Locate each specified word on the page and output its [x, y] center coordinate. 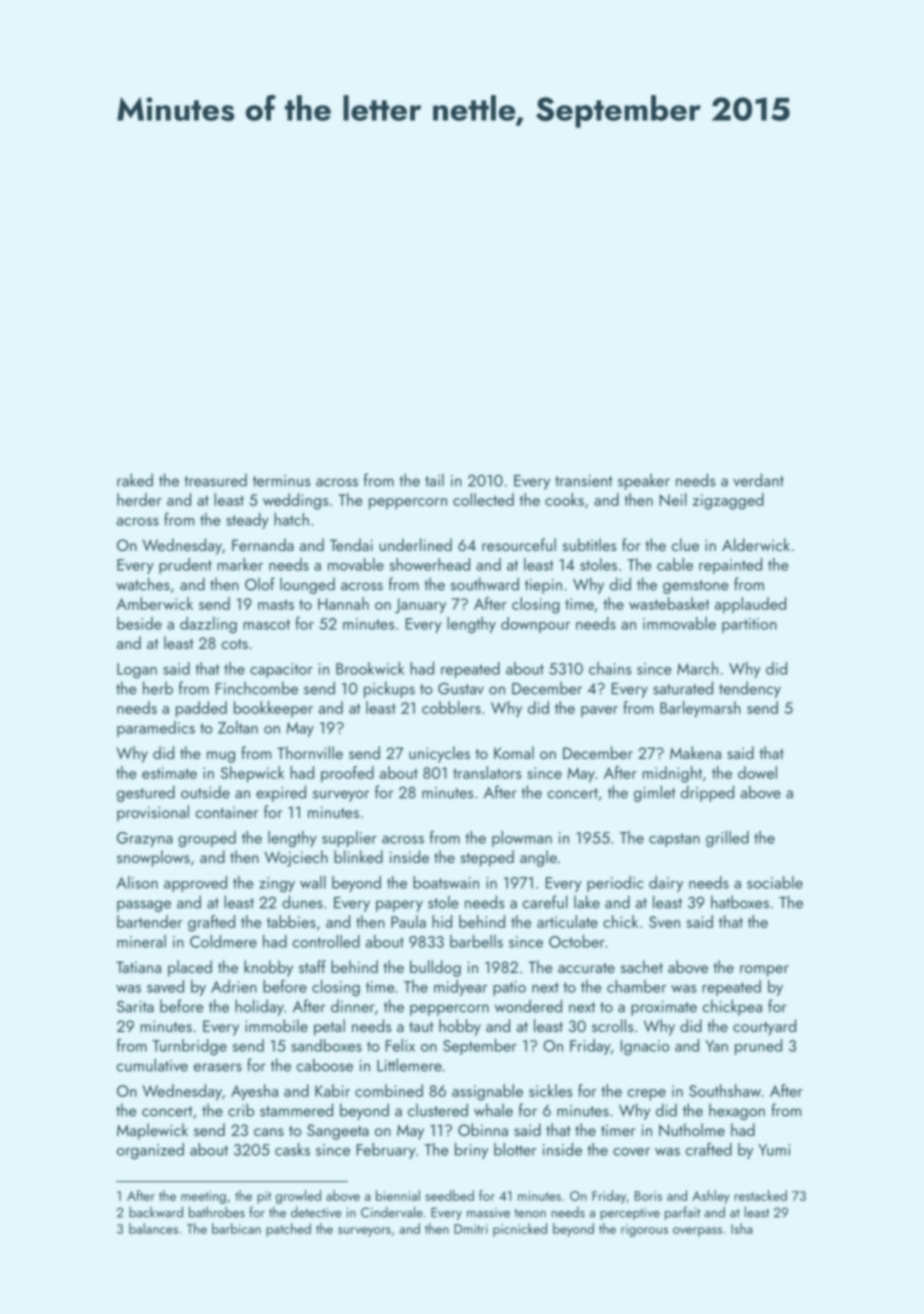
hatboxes [740, 902]
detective [316, 1212]
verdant [758, 480]
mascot [266, 624]
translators [487, 772]
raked [135, 480]
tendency [750, 689]
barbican [236, 1228]
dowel [757, 772]
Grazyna [145, 839]
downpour [535, 625]
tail [434, 480]
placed [190, 968]
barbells [476, 941]
